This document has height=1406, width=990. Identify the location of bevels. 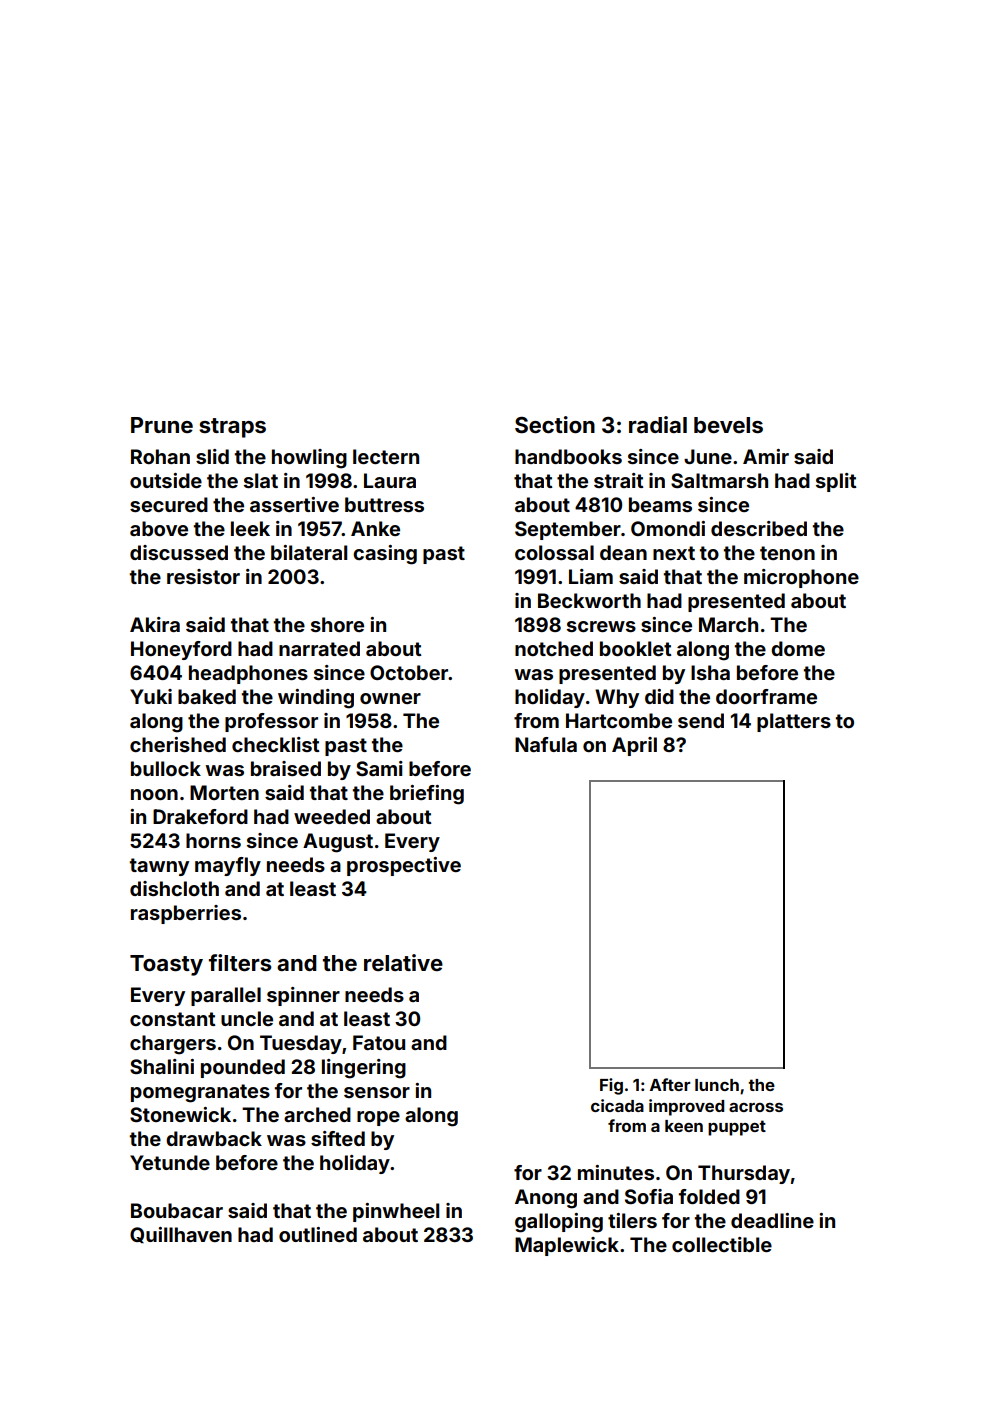
(728, 425).
